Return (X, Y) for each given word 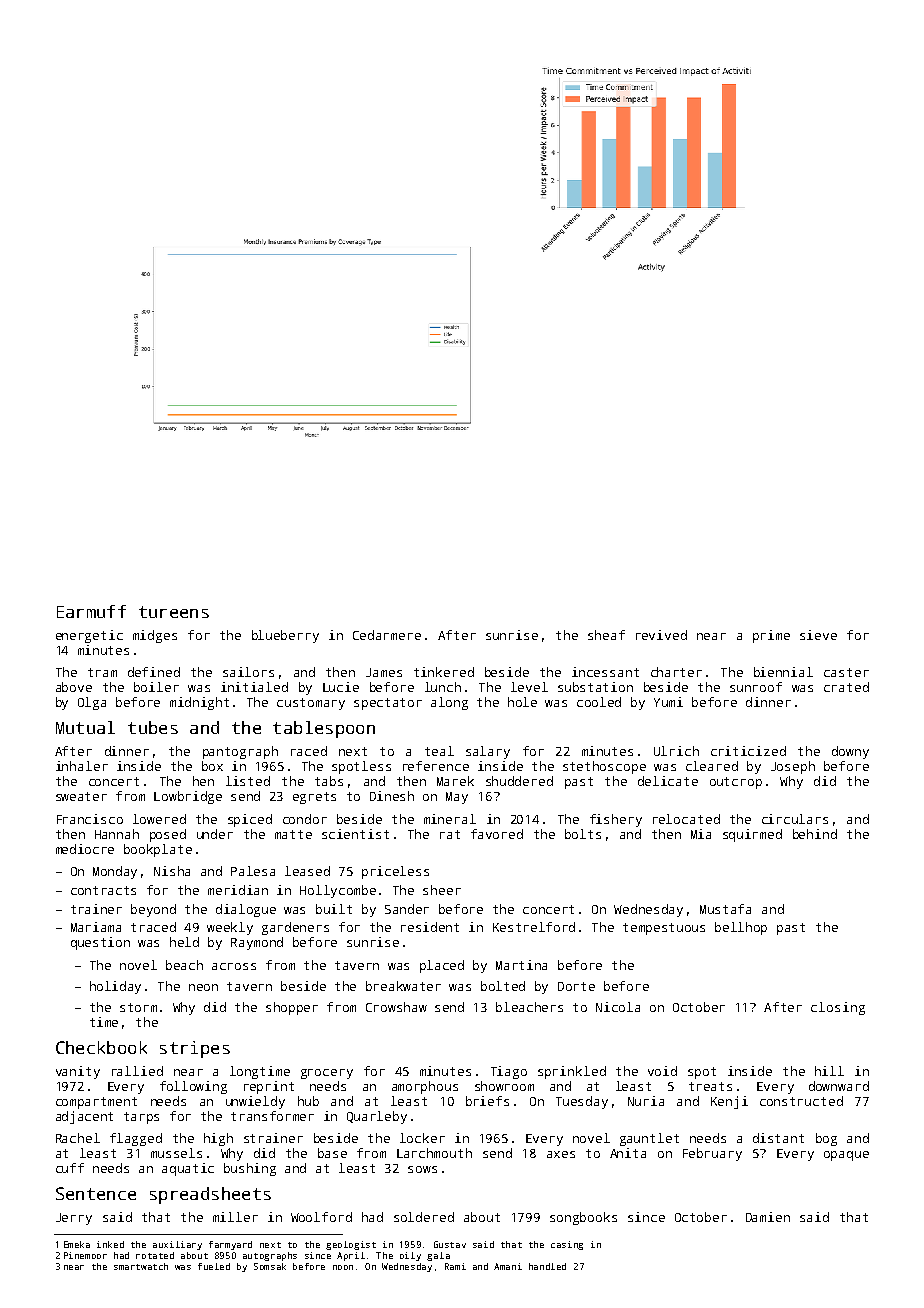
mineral (450, 819)
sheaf (606, 635)
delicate (668, 781)
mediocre (85, 849)
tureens (174, 612)
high (218, 1139)
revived (661, 635)
